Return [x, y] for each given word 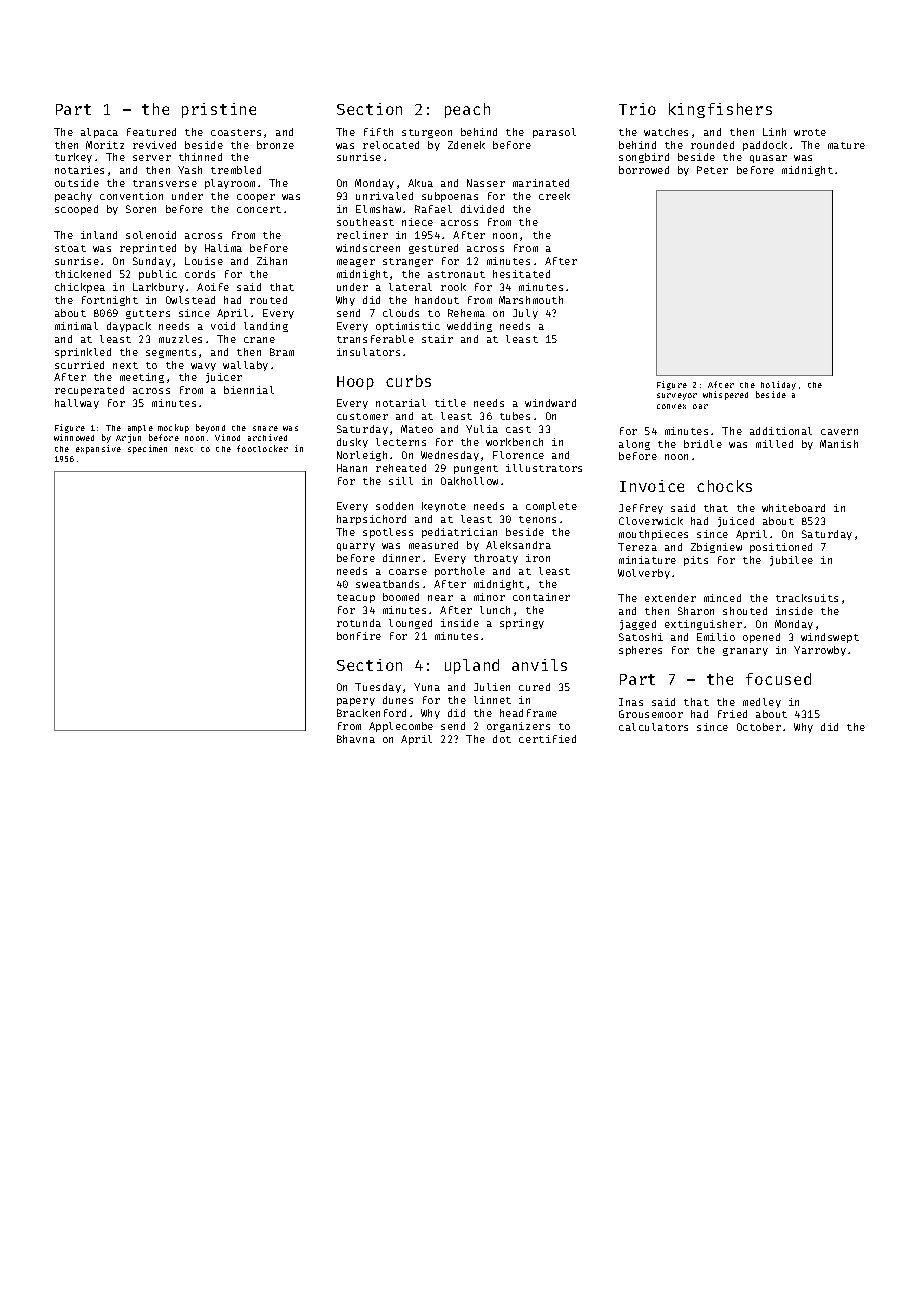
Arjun [128, 438]
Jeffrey [641, 509]
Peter [712, 170]
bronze [275, 145]
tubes [515, 416]
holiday [778, 385]
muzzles [180, 339]
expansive [98, 449]
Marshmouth [531, 300]
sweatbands [387, 584]
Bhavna [356, 739]
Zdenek [466, 145]
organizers [518, 727]
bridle [703, 444]
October [759, 727]
